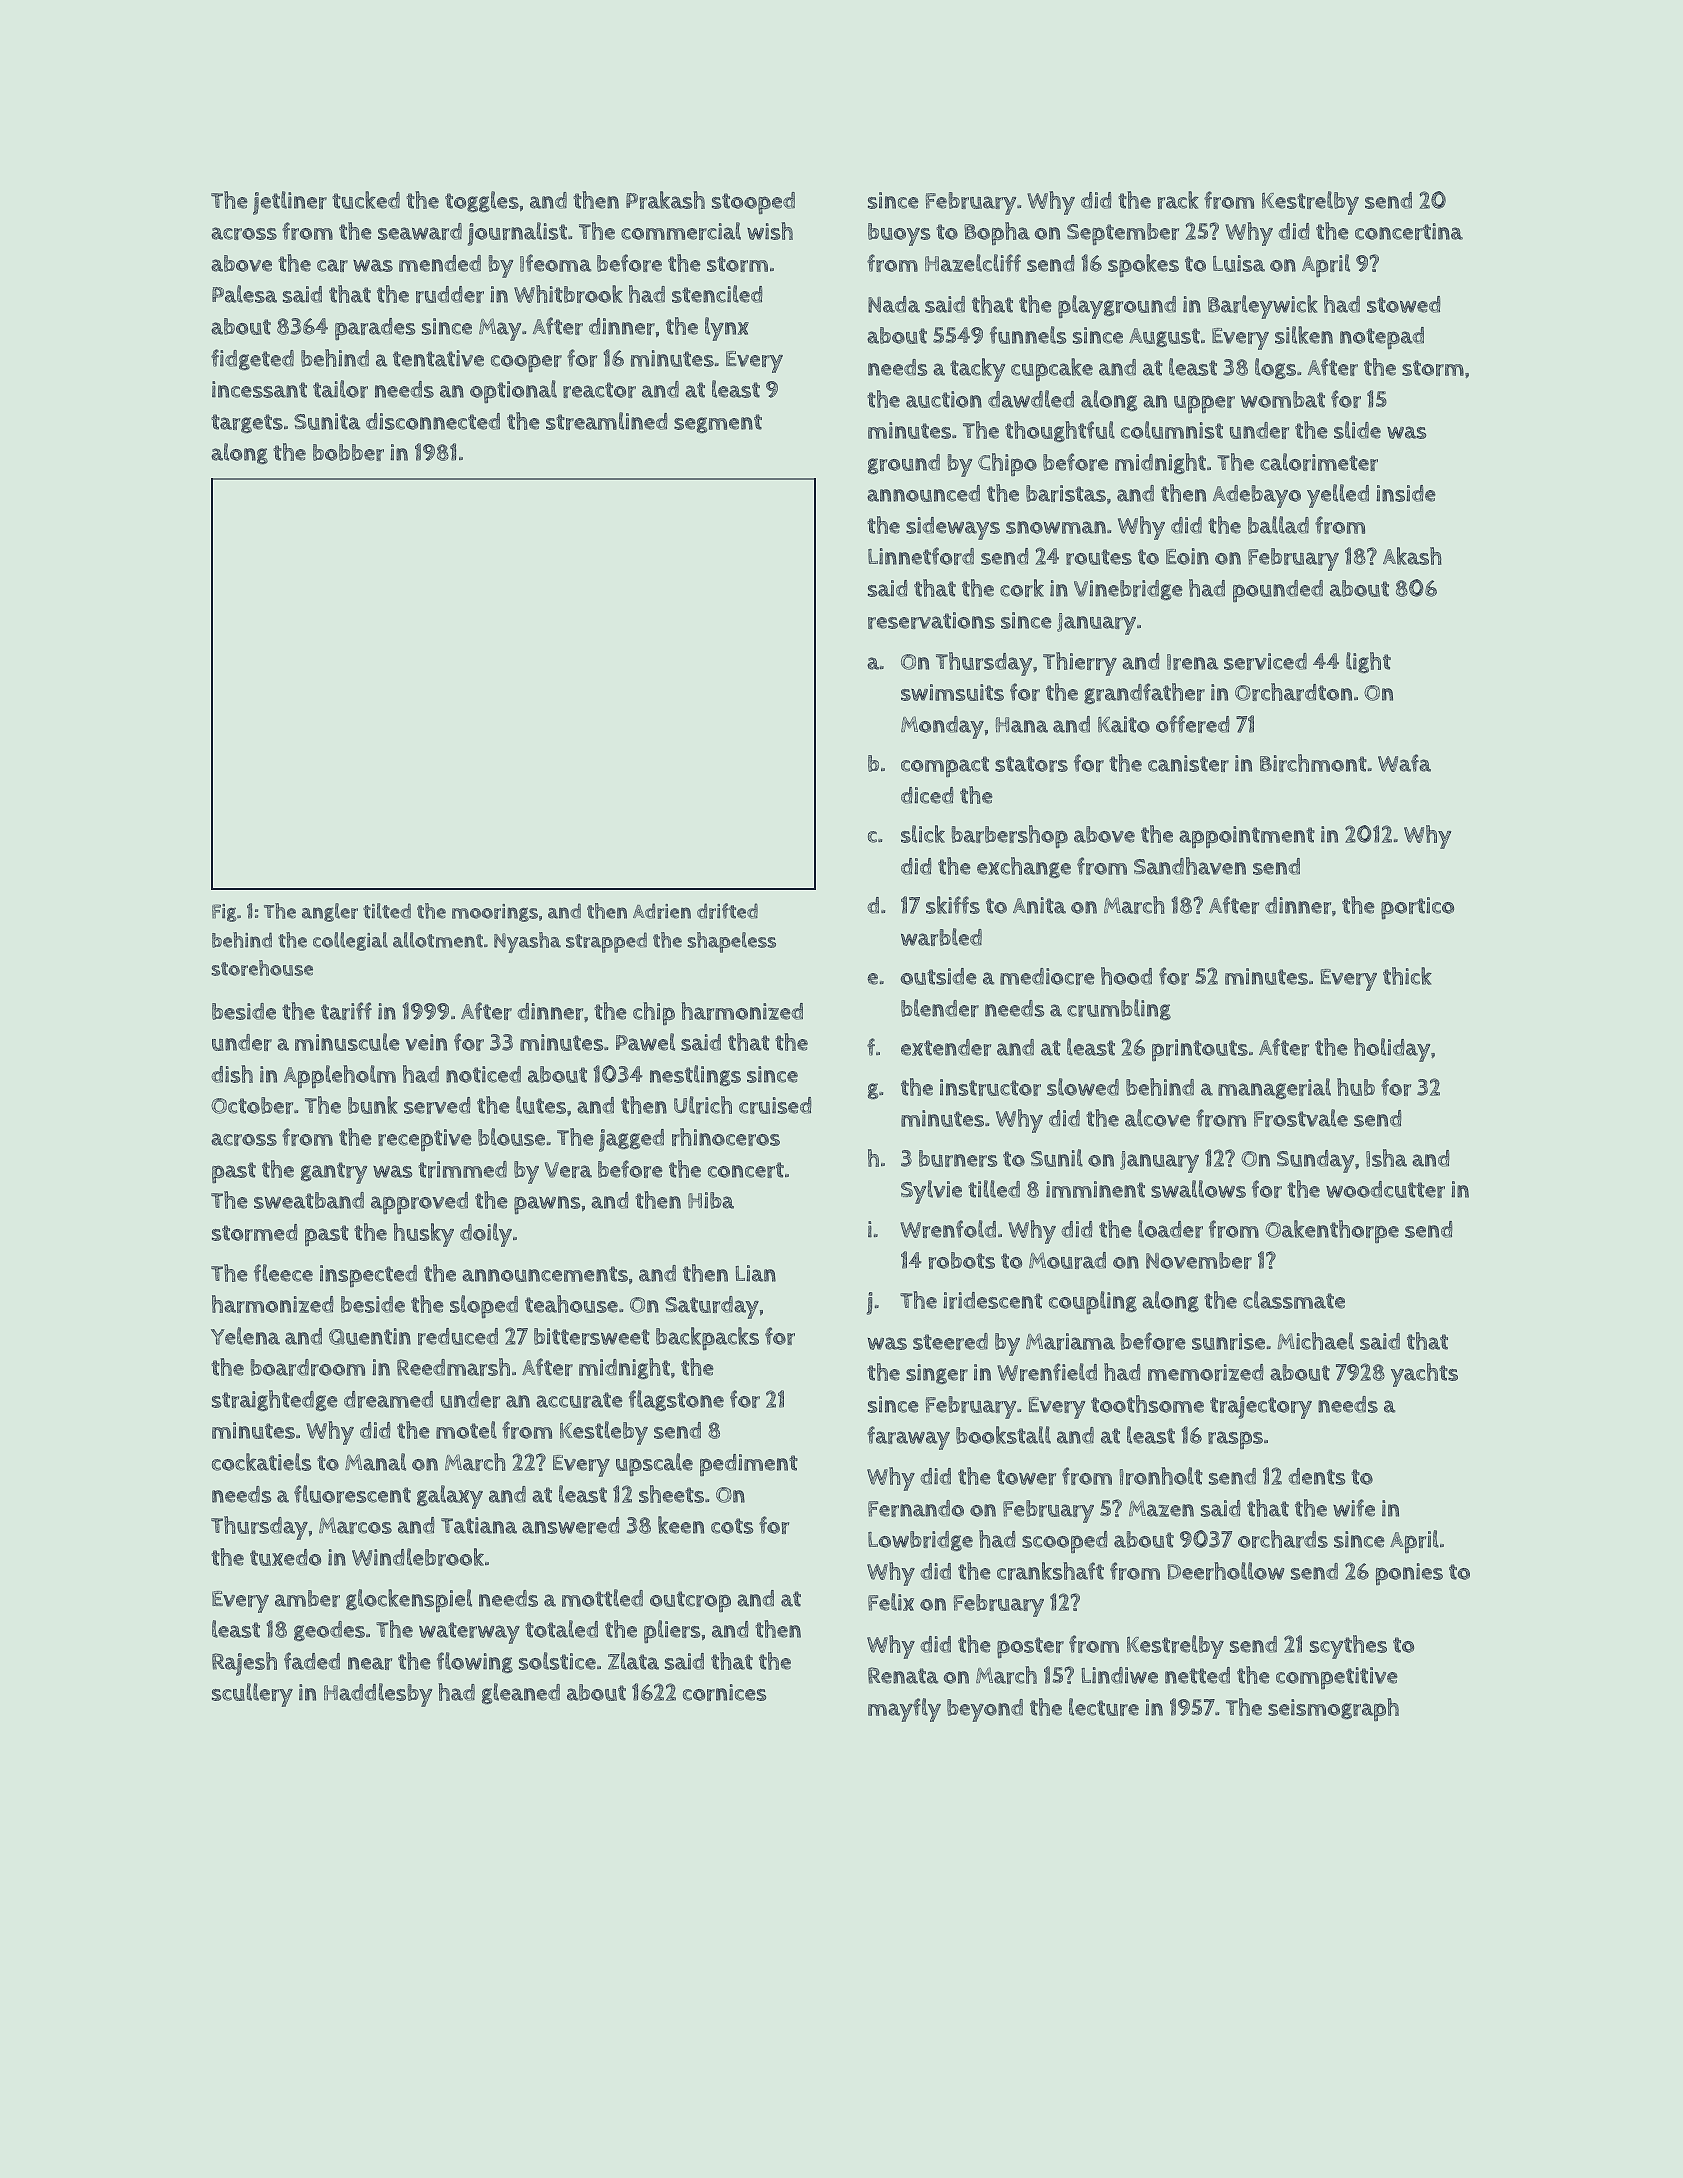 The image size is (1683, 2178). What do you see at coordinates (1333, 1710) in the screenshot?
I see `seismograph` at bounding box center [1333, 1710].
